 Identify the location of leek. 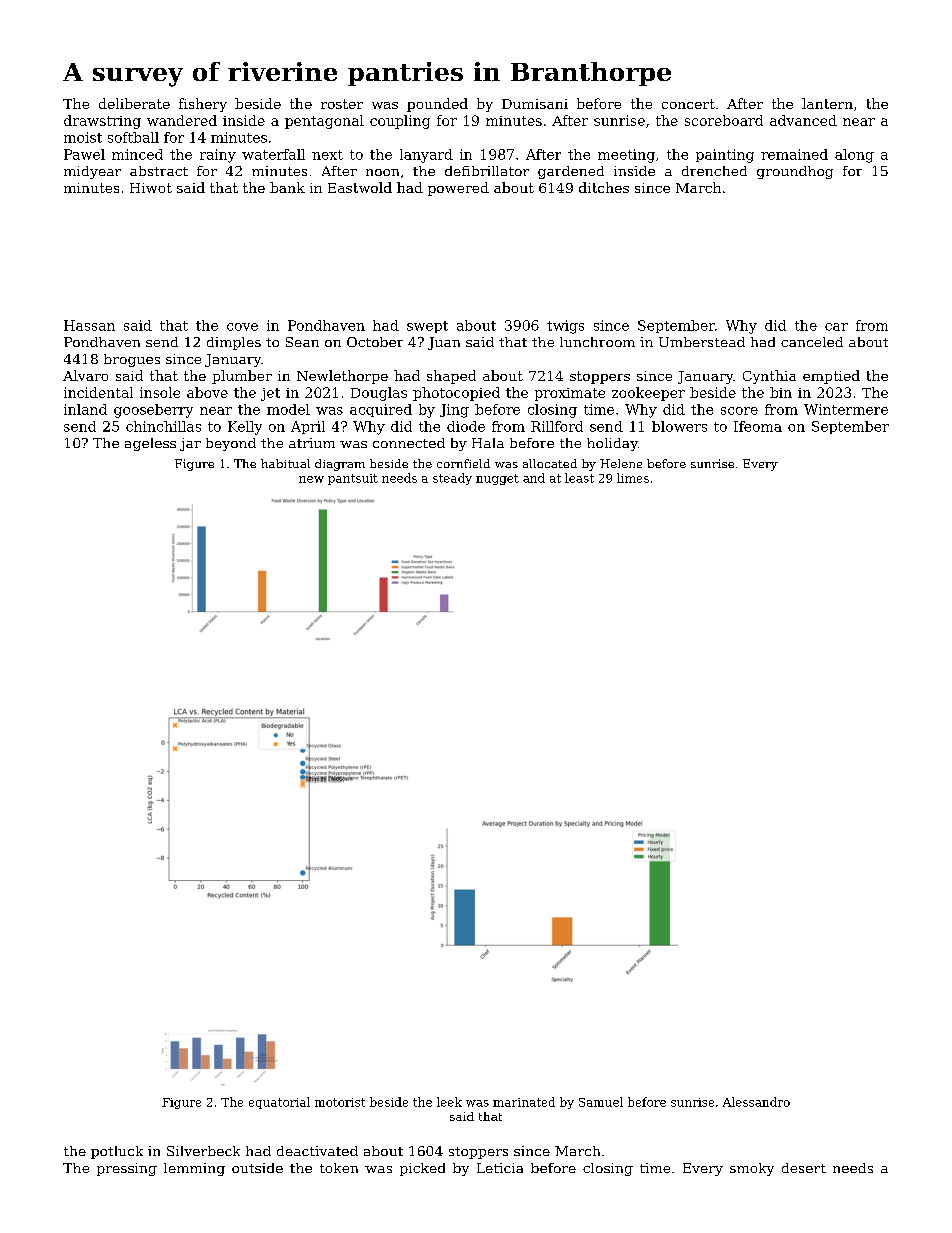
(449, 1102).
